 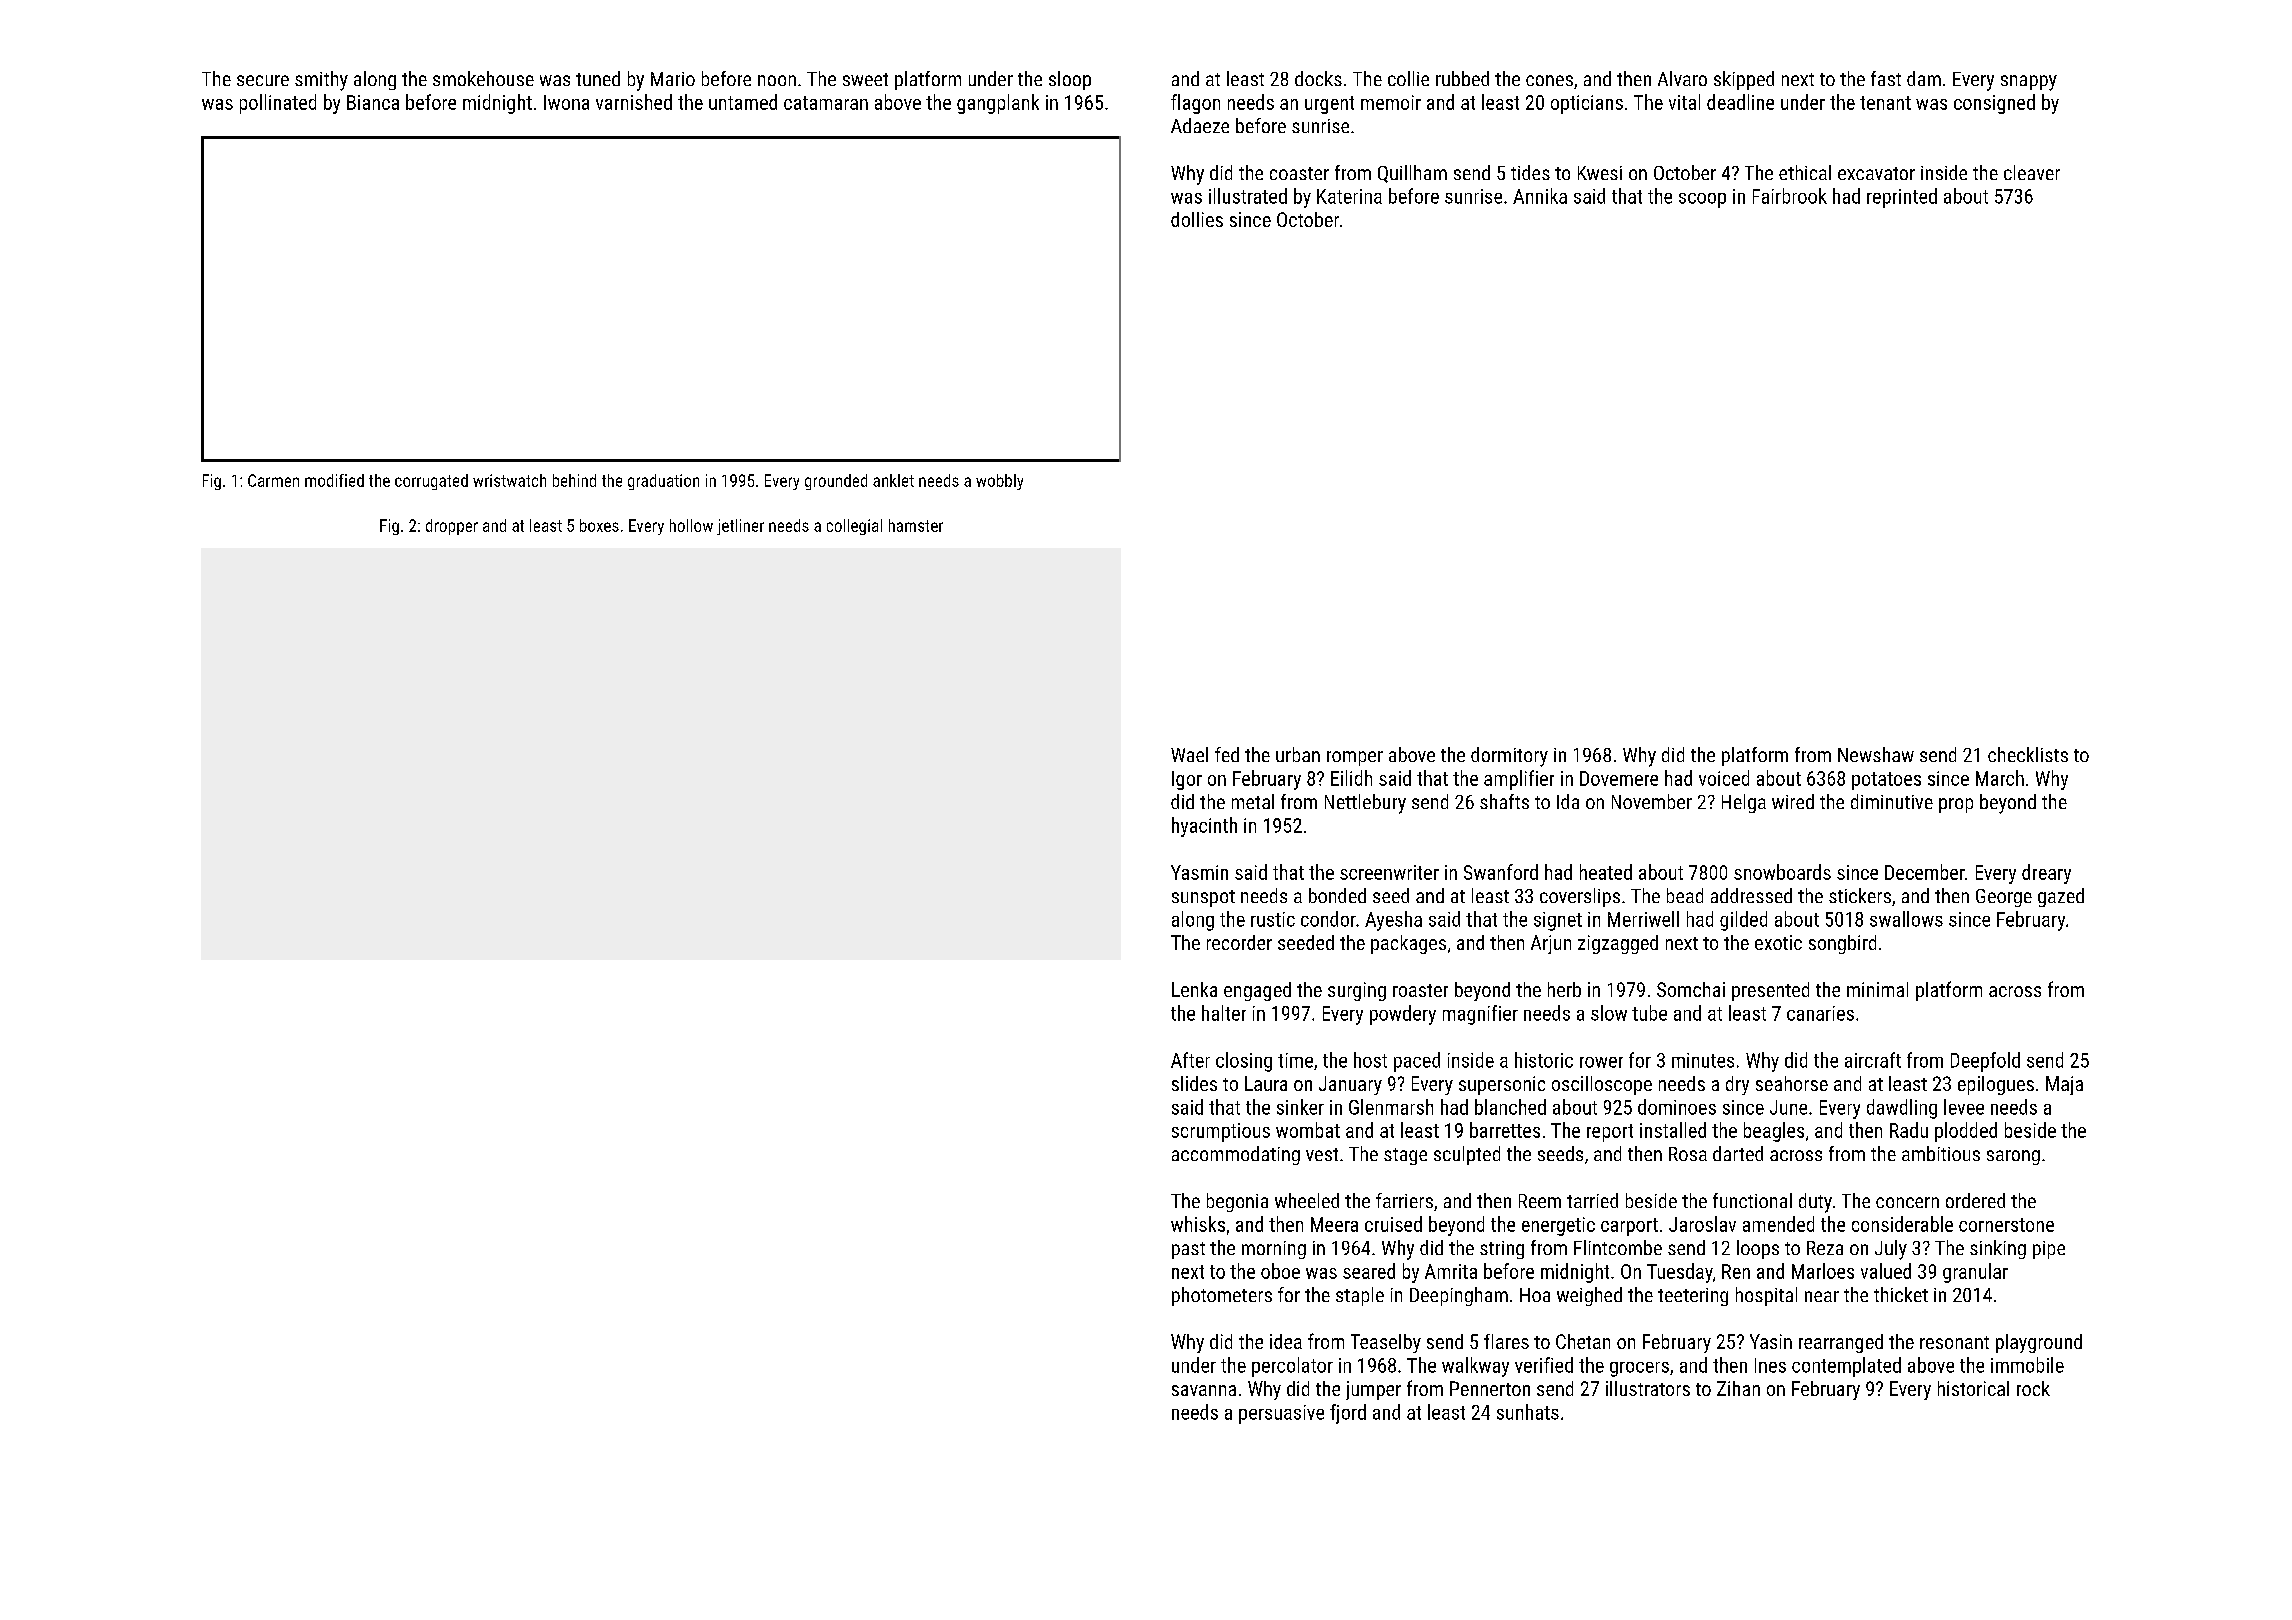 What do you see at coordinates (2028, 754) in the document?
I see `checklists` at bounding box center [2028, 754].
